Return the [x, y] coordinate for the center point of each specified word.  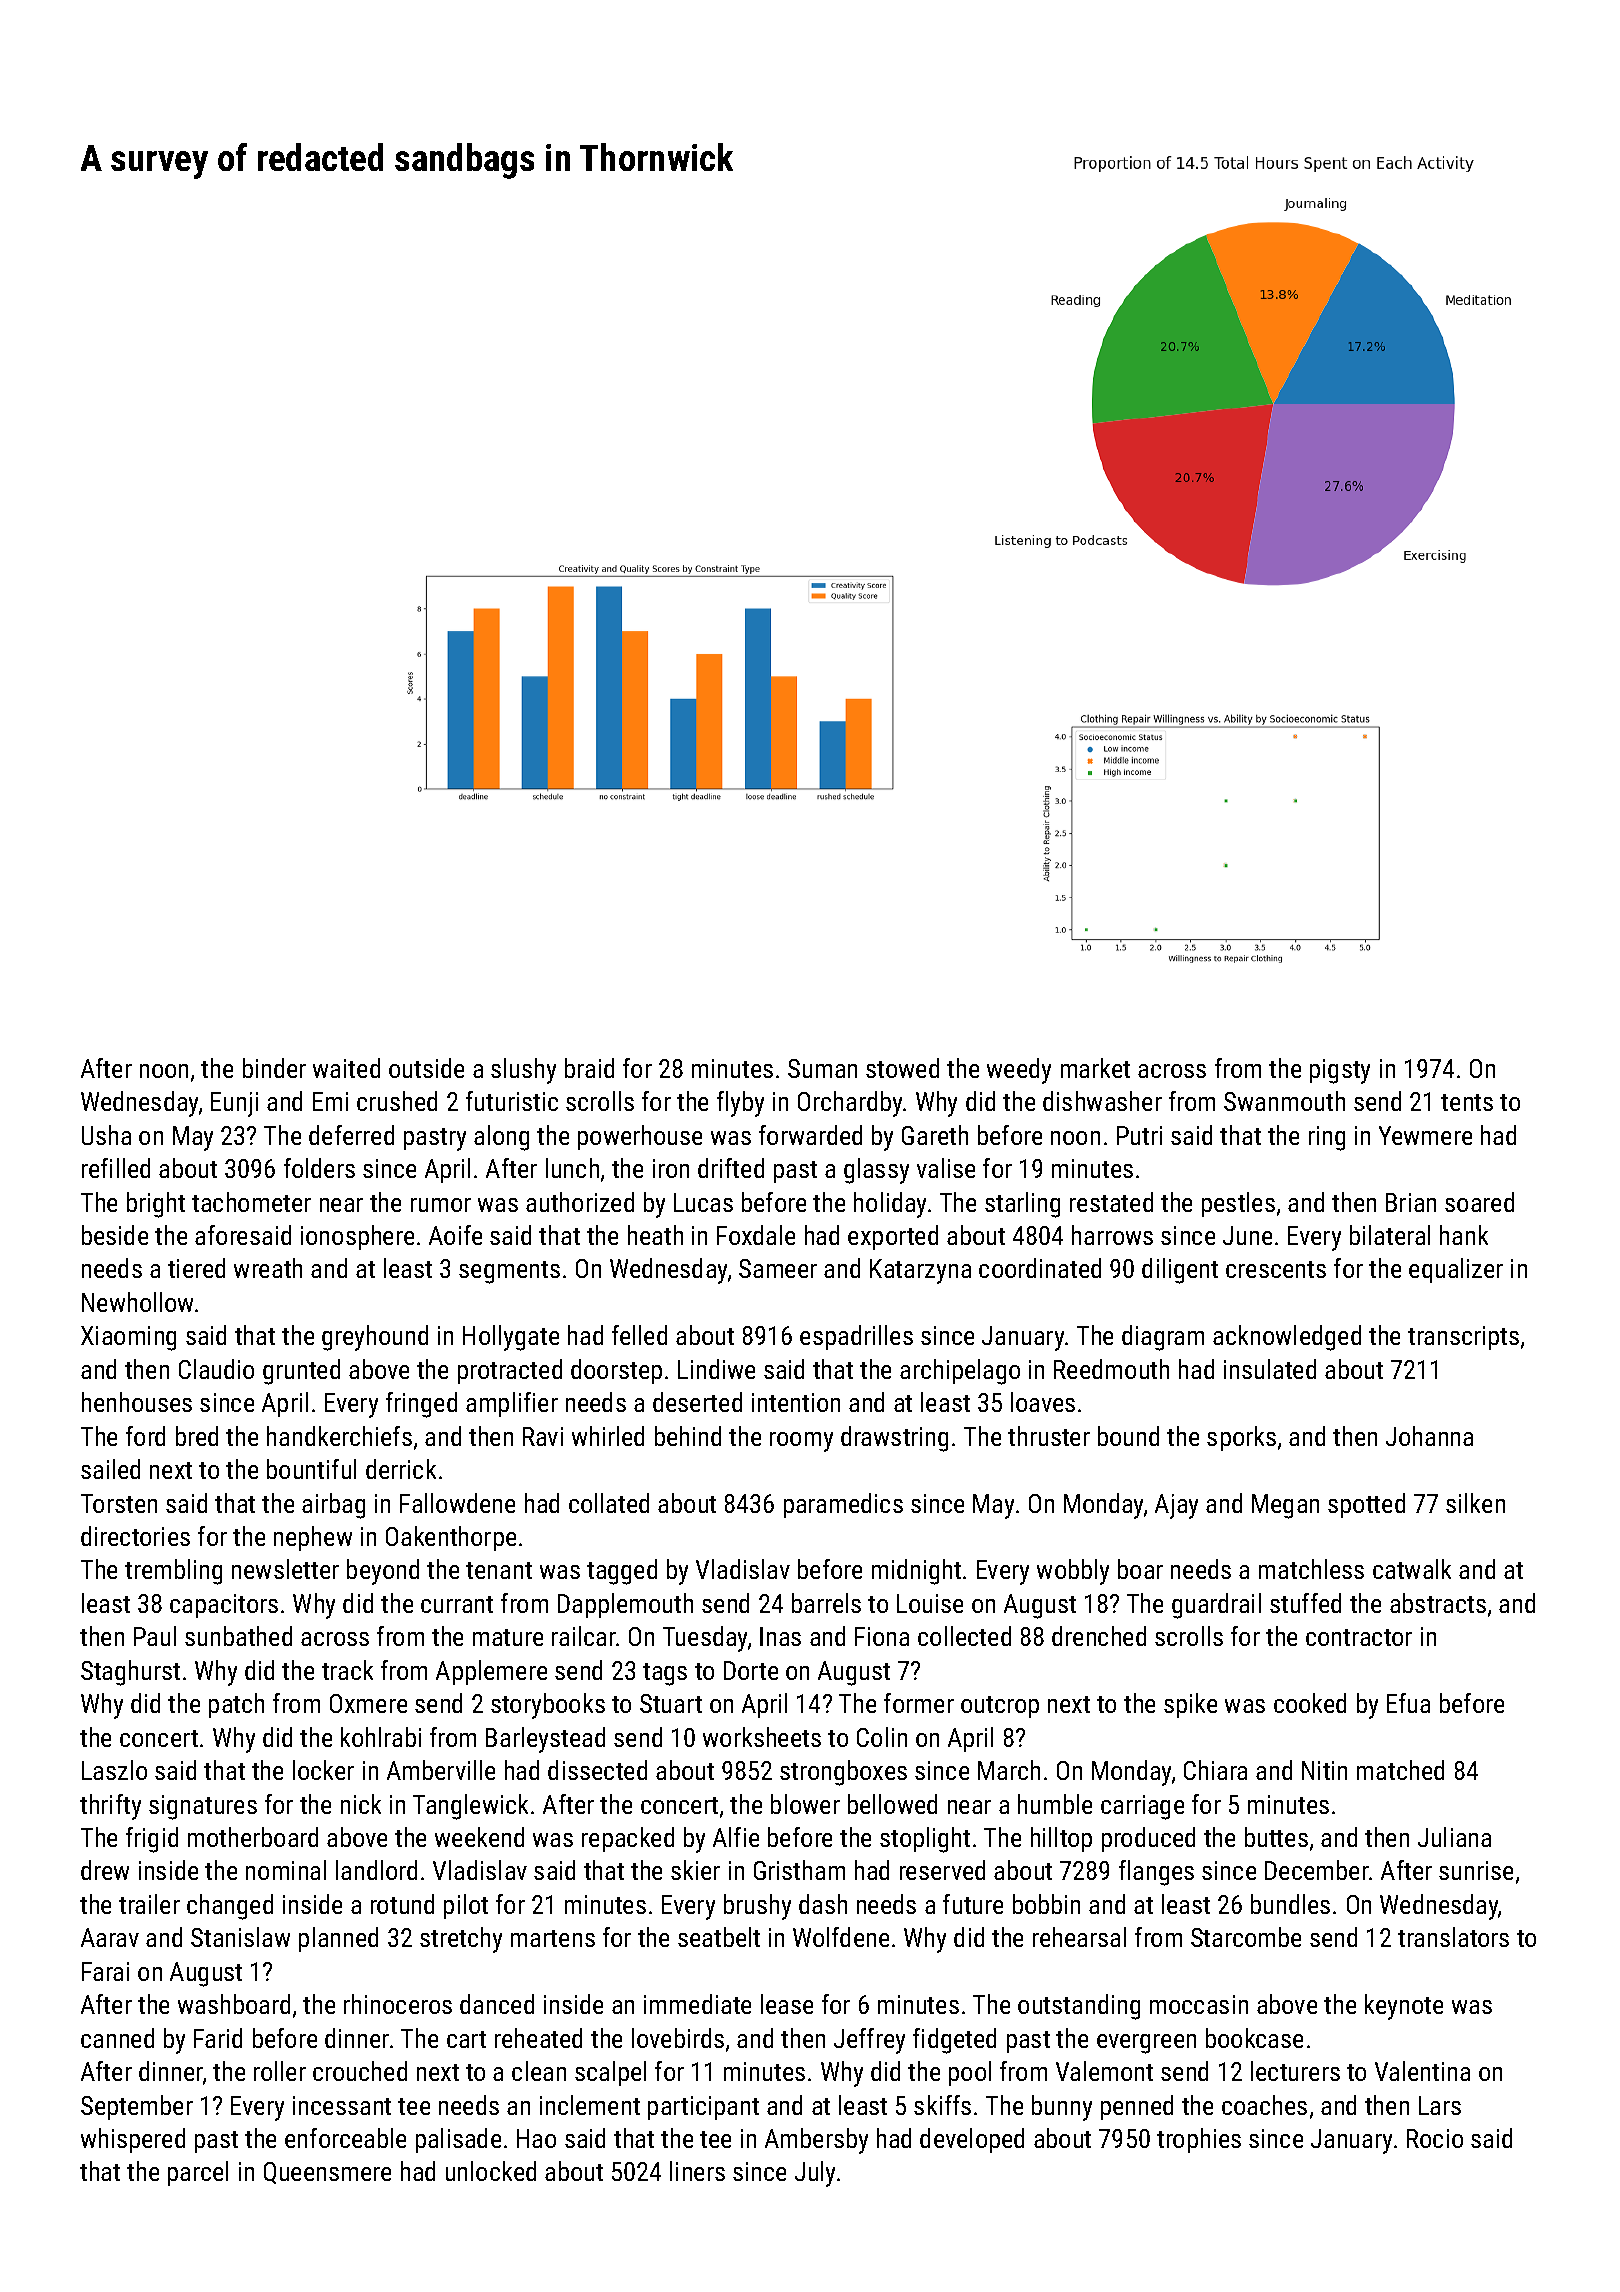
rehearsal [1079, 1937]
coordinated [1040, 1268]
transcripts [1463, 1338]
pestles [1238, 1204]
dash [823, 1904]
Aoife [455, 1235]
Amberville [441, 1770]
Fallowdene [457, 1503]
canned [117, 2038]
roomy [801, 1442]
